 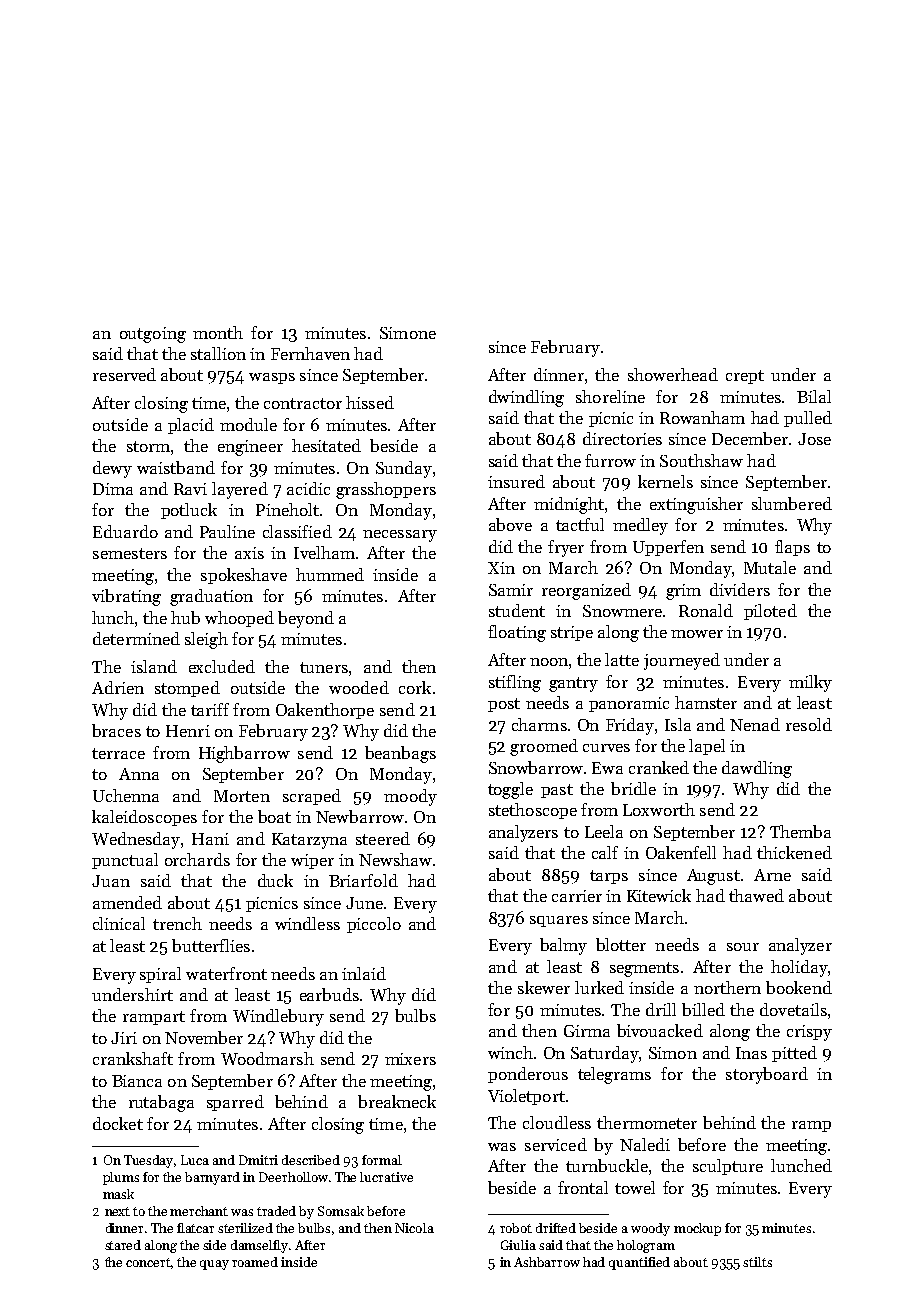 I want to click on squares, so click(x=559, y=921).
